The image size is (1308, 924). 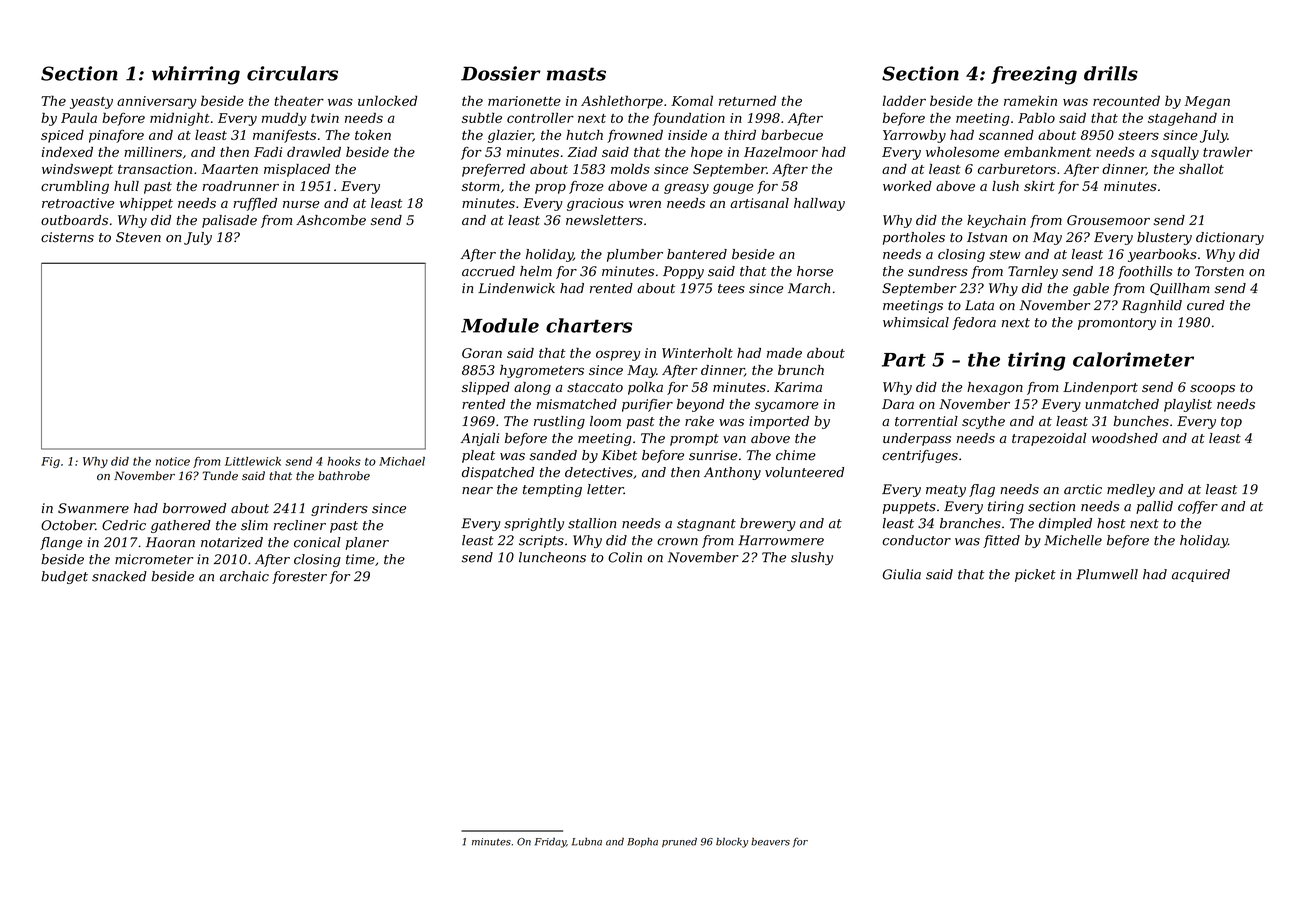 What do you see at coordinates (587, 842) in the screenshot?
I see `Lubna` at bounding box center [587, 842].
